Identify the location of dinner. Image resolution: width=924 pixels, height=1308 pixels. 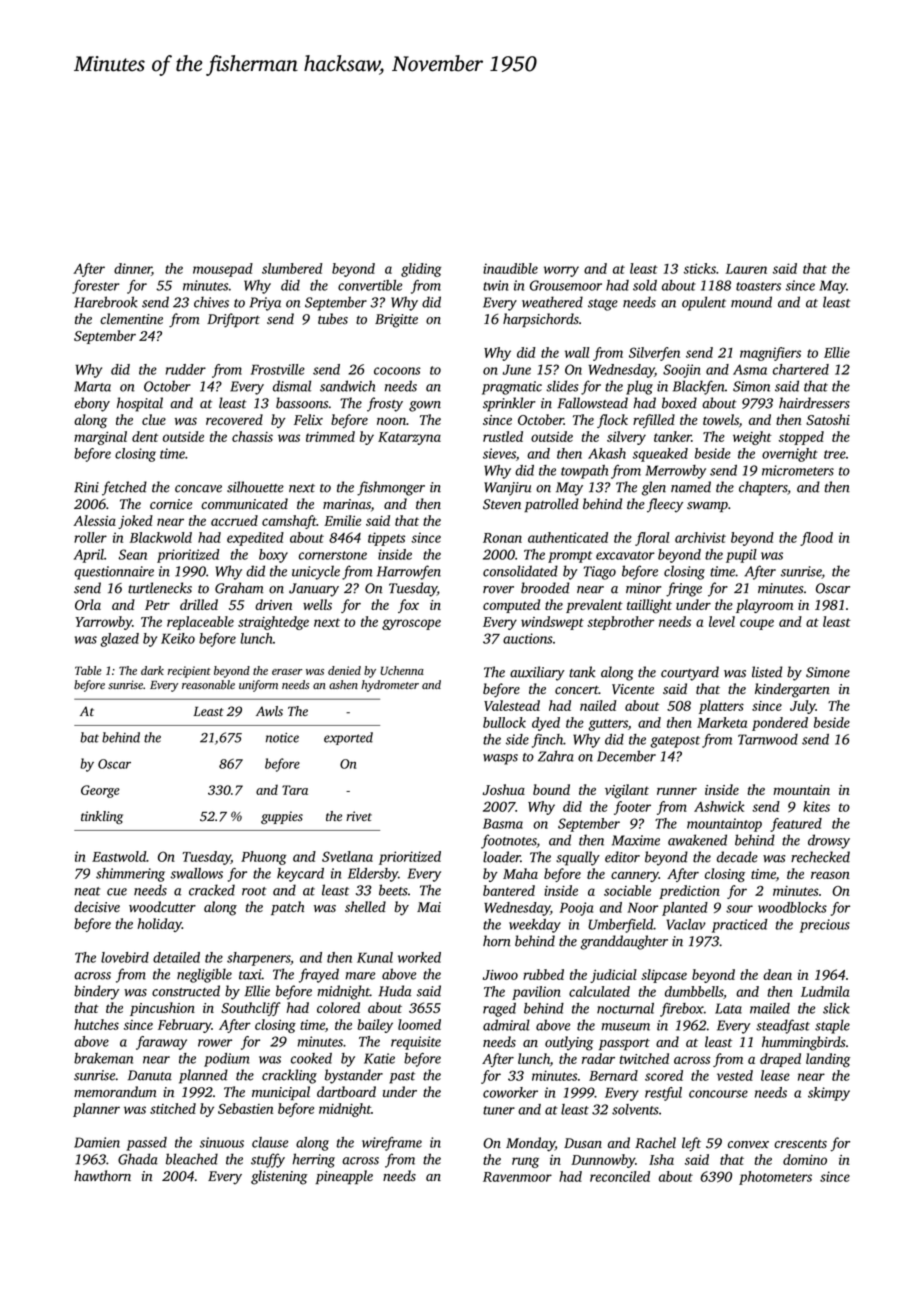
(133, 269).
